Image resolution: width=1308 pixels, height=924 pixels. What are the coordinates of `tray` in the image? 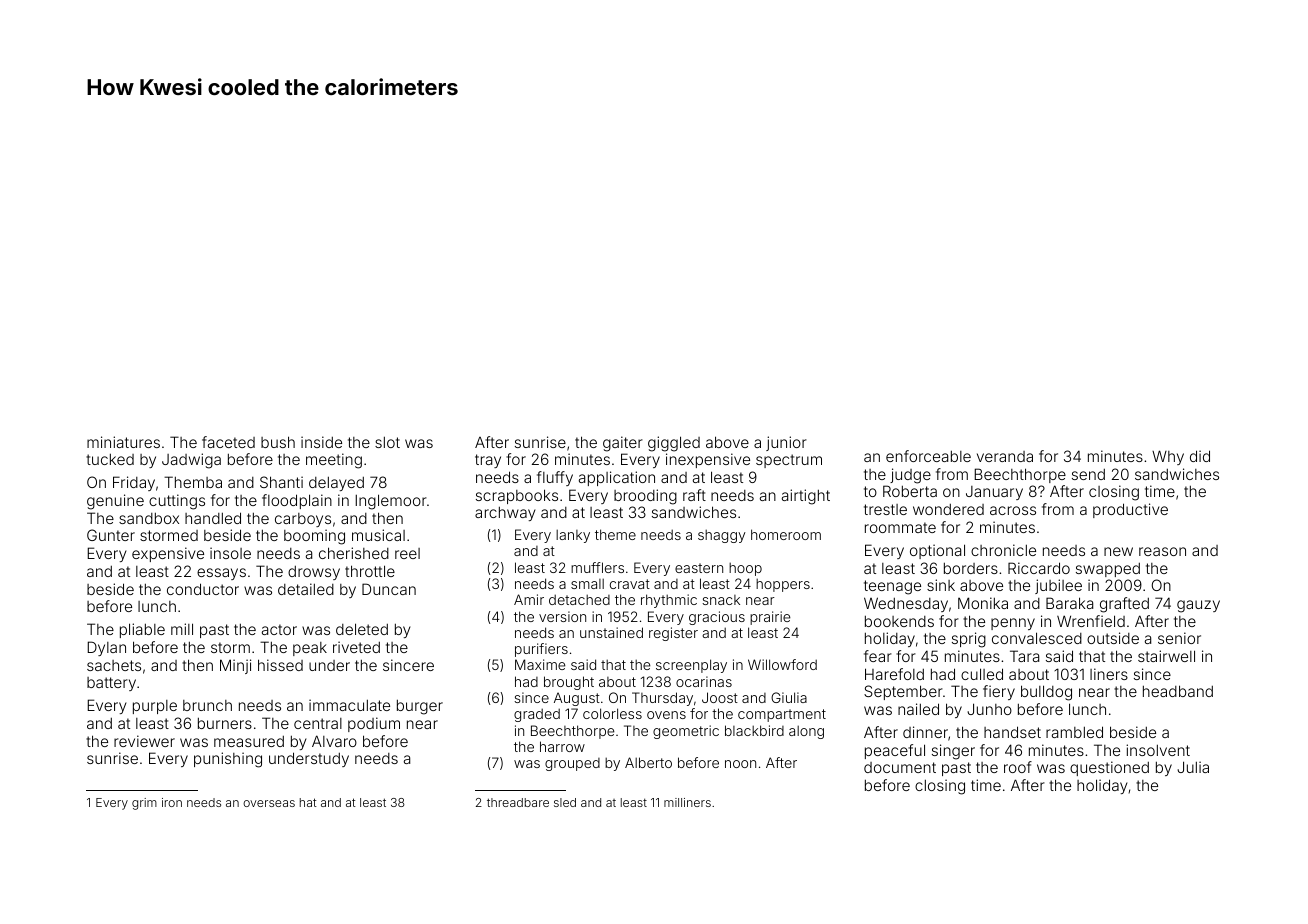 It's located at (488, 461).
